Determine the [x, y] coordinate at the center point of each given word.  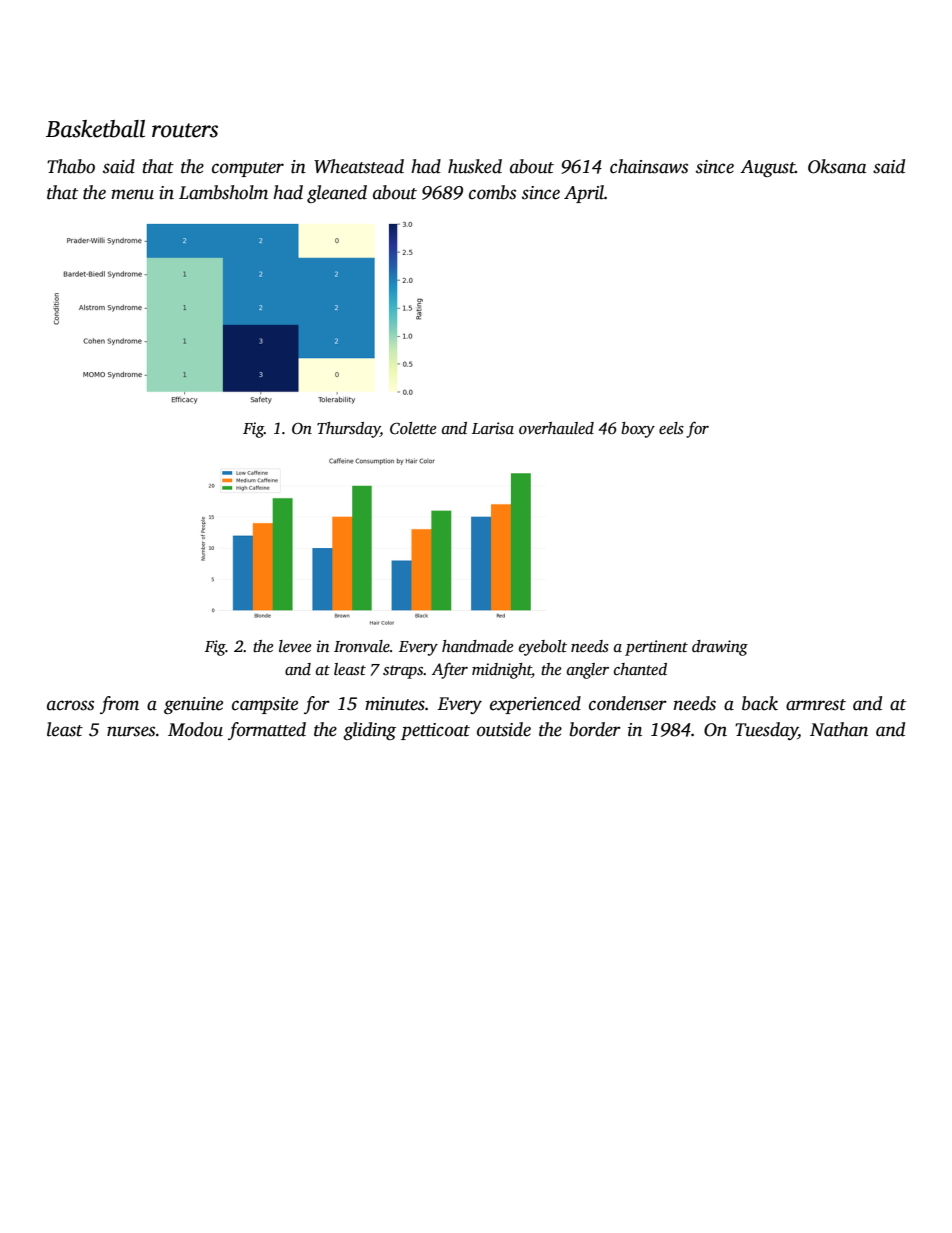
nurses [131, 731]
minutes [395, 704]
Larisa [493, 428]
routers [185, 130]
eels [671, 428]
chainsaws [649, 166]
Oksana [837, 166]
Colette [413, 428]
